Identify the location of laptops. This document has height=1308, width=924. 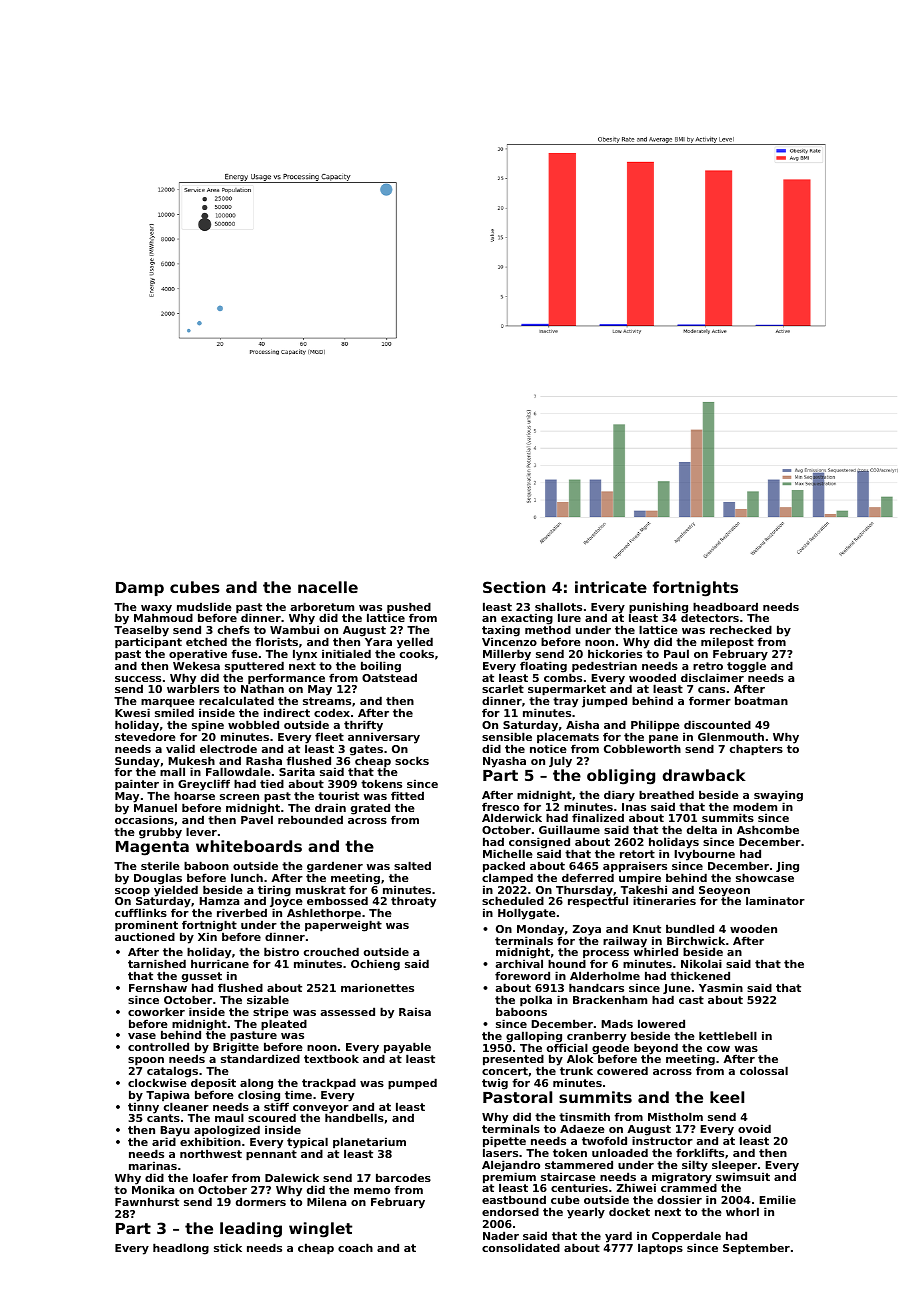
(660, 1249).
